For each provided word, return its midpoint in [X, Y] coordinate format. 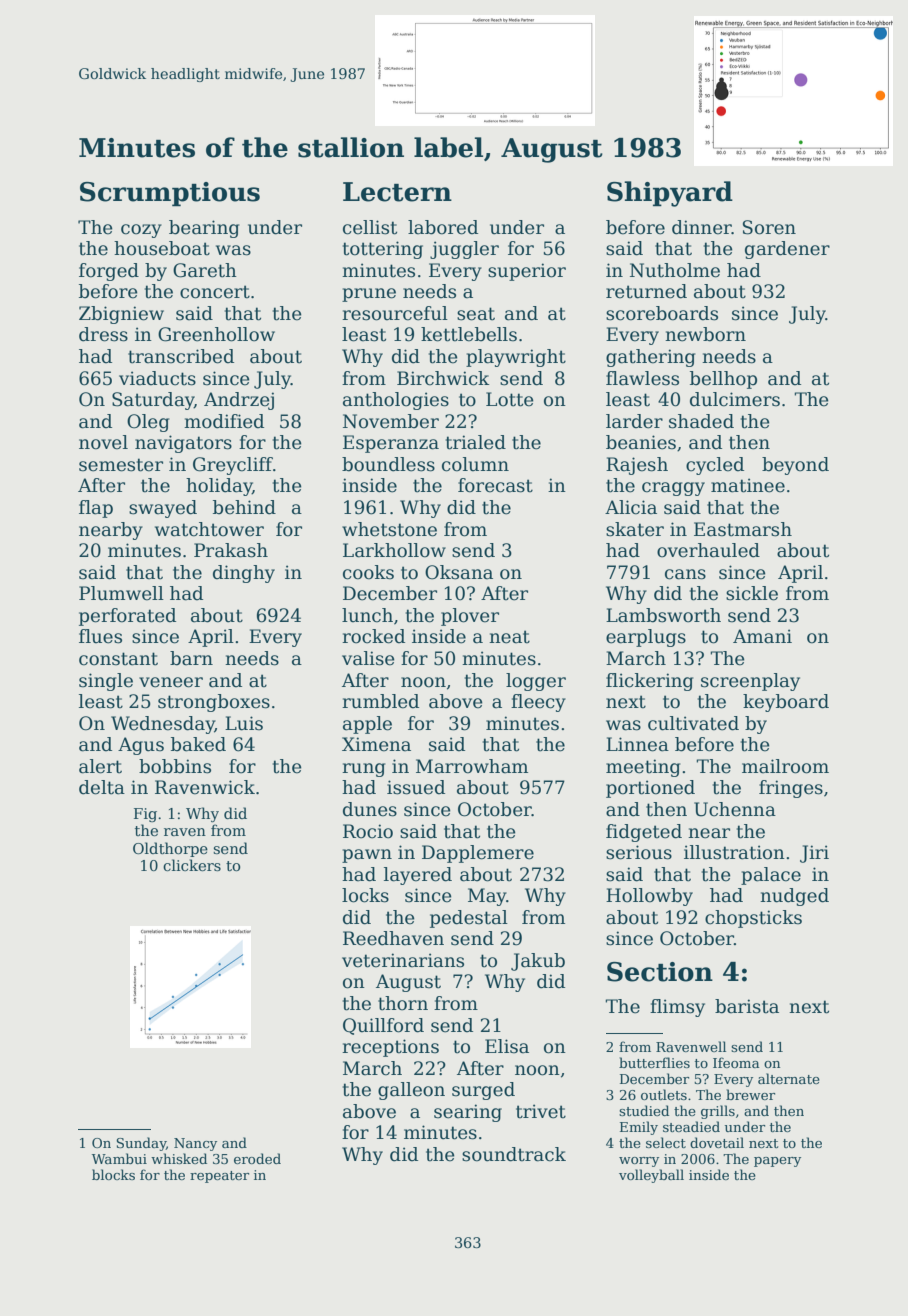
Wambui [119, 1158]
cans [685, 574]
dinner [702, 227]
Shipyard [670, 194]
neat [509, 637]
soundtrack [514, 1154]
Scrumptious [170, 194]
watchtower [209, 529]
